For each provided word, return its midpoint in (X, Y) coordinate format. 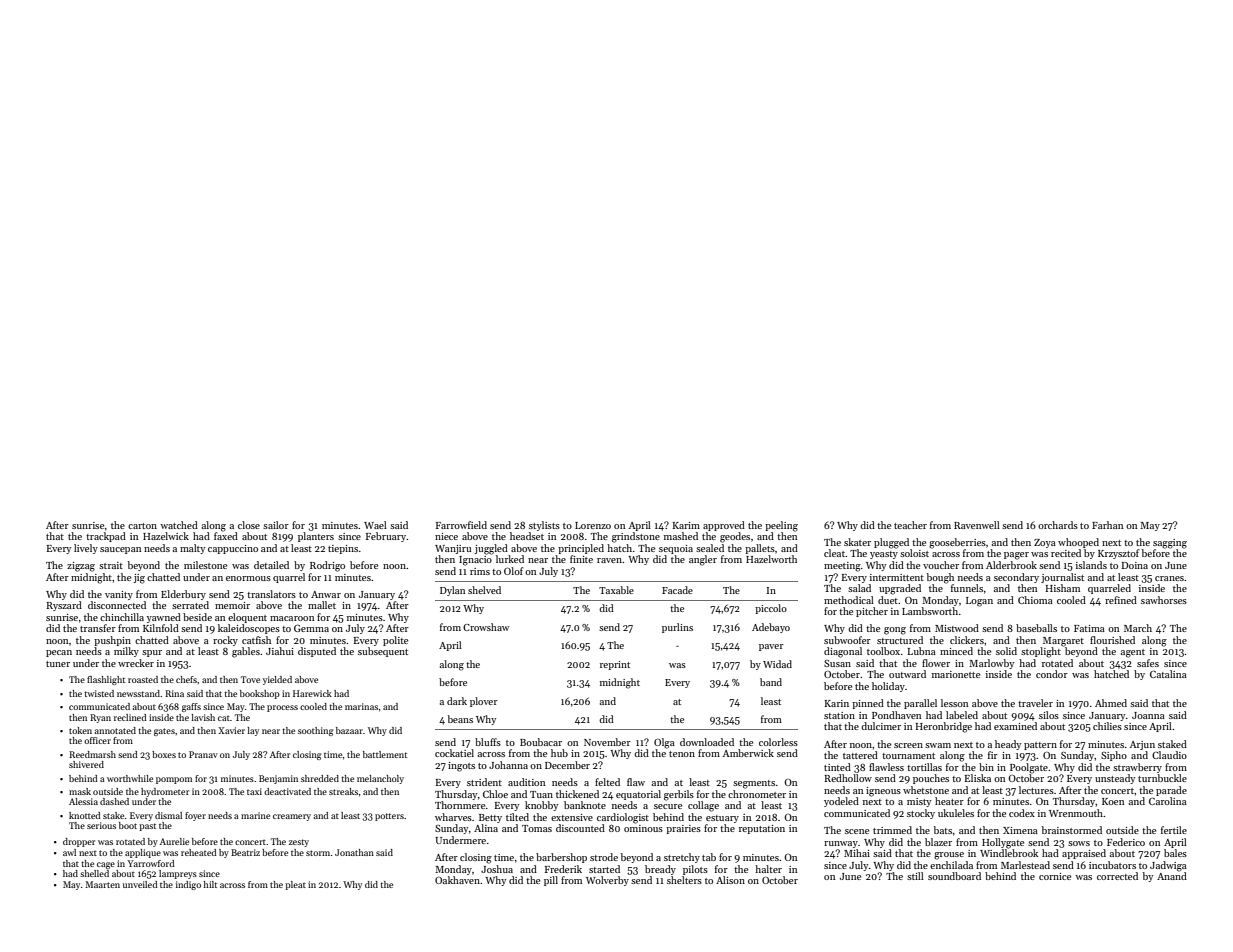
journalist (1062, 578)
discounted (580, 828)
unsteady (1115, 779)
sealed (710, 548)
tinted (837, 767)
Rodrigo (327, 566)
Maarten (102, 884)
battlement (385, 754)
